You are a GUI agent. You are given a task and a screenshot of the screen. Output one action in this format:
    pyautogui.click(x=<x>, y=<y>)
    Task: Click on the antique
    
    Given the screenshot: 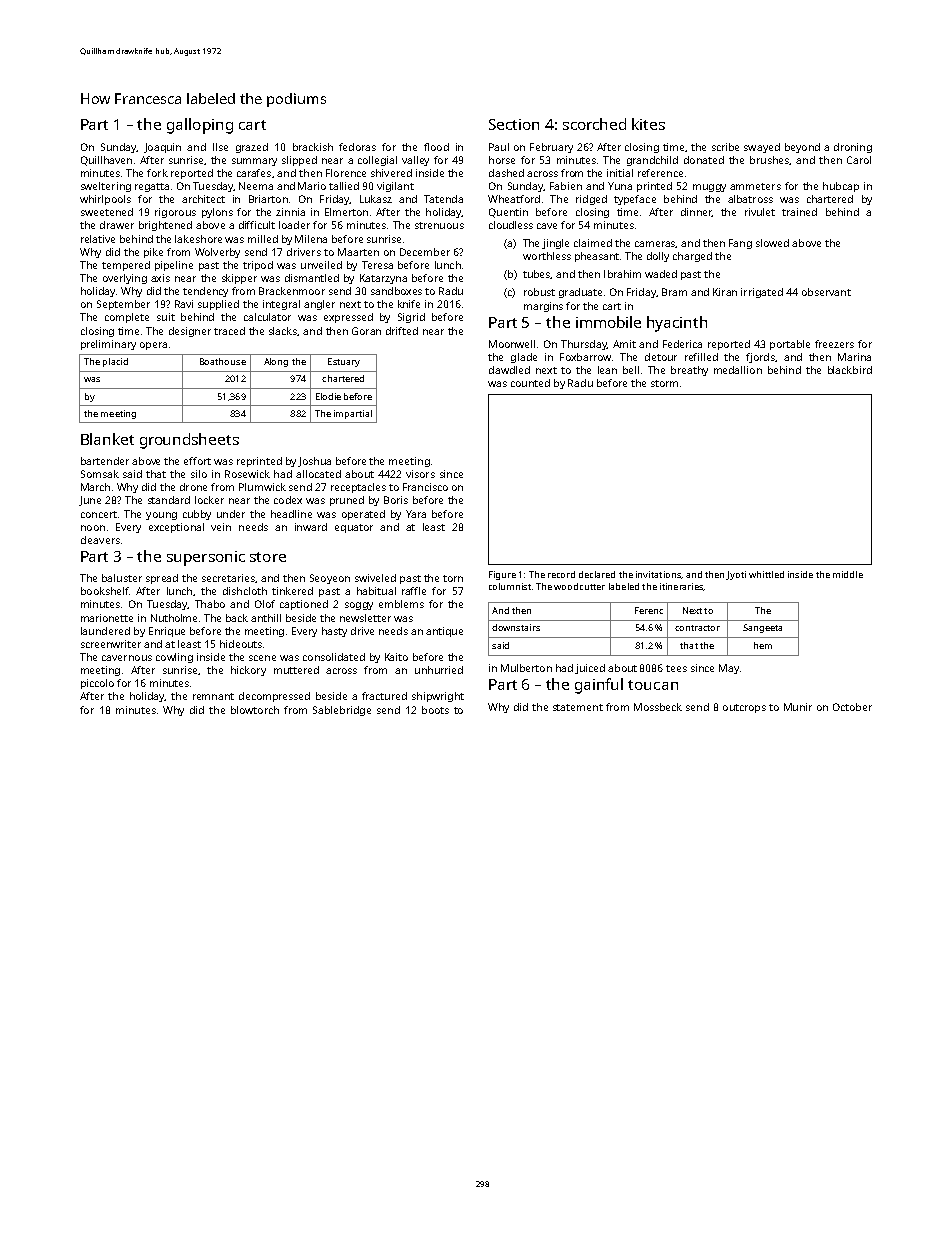 What is the action you would take?
    pyautogui.click(x=444, y=632)
